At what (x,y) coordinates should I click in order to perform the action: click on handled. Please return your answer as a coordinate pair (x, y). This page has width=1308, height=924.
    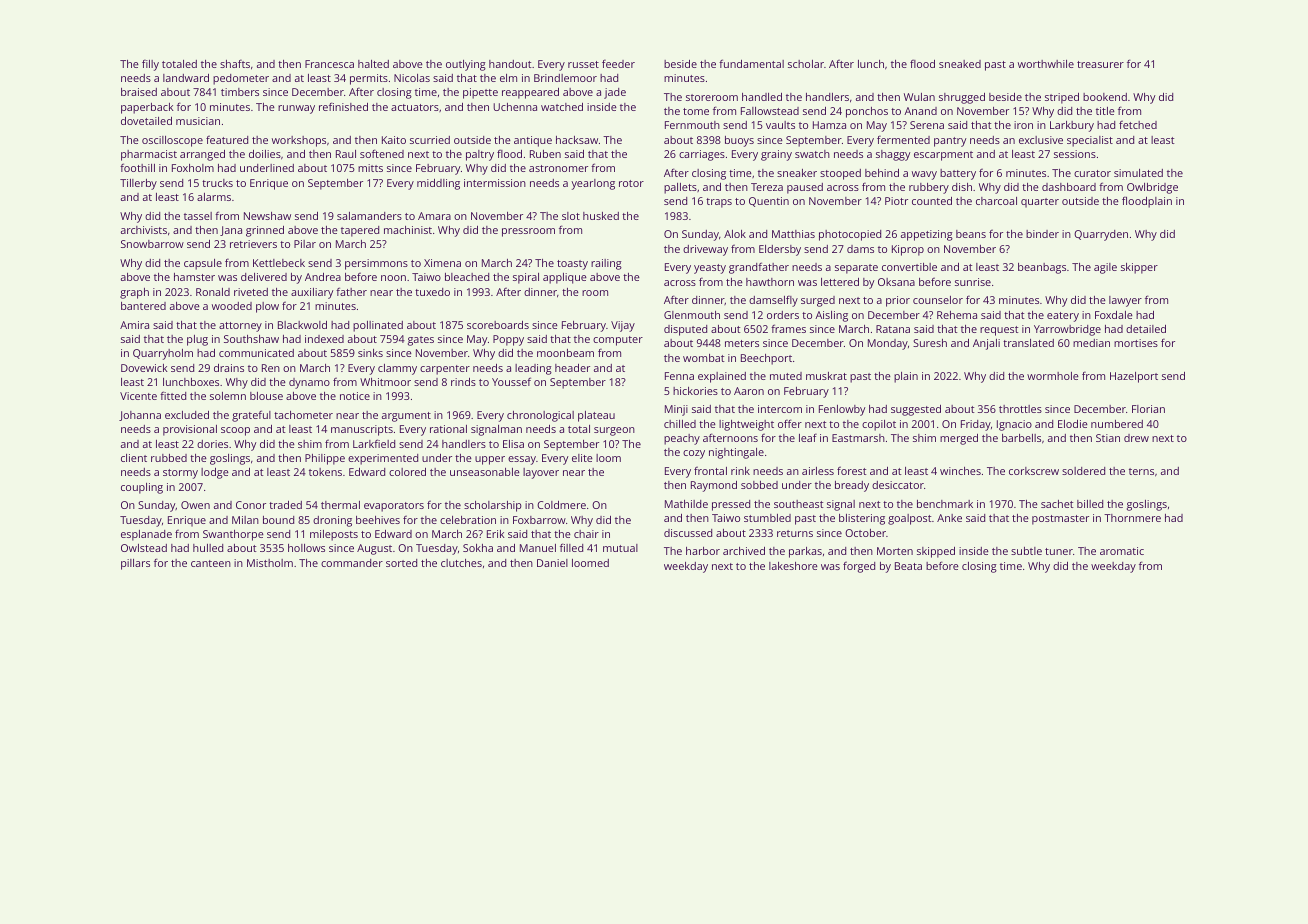
    Looking at the image, I should click on (762, 97).
